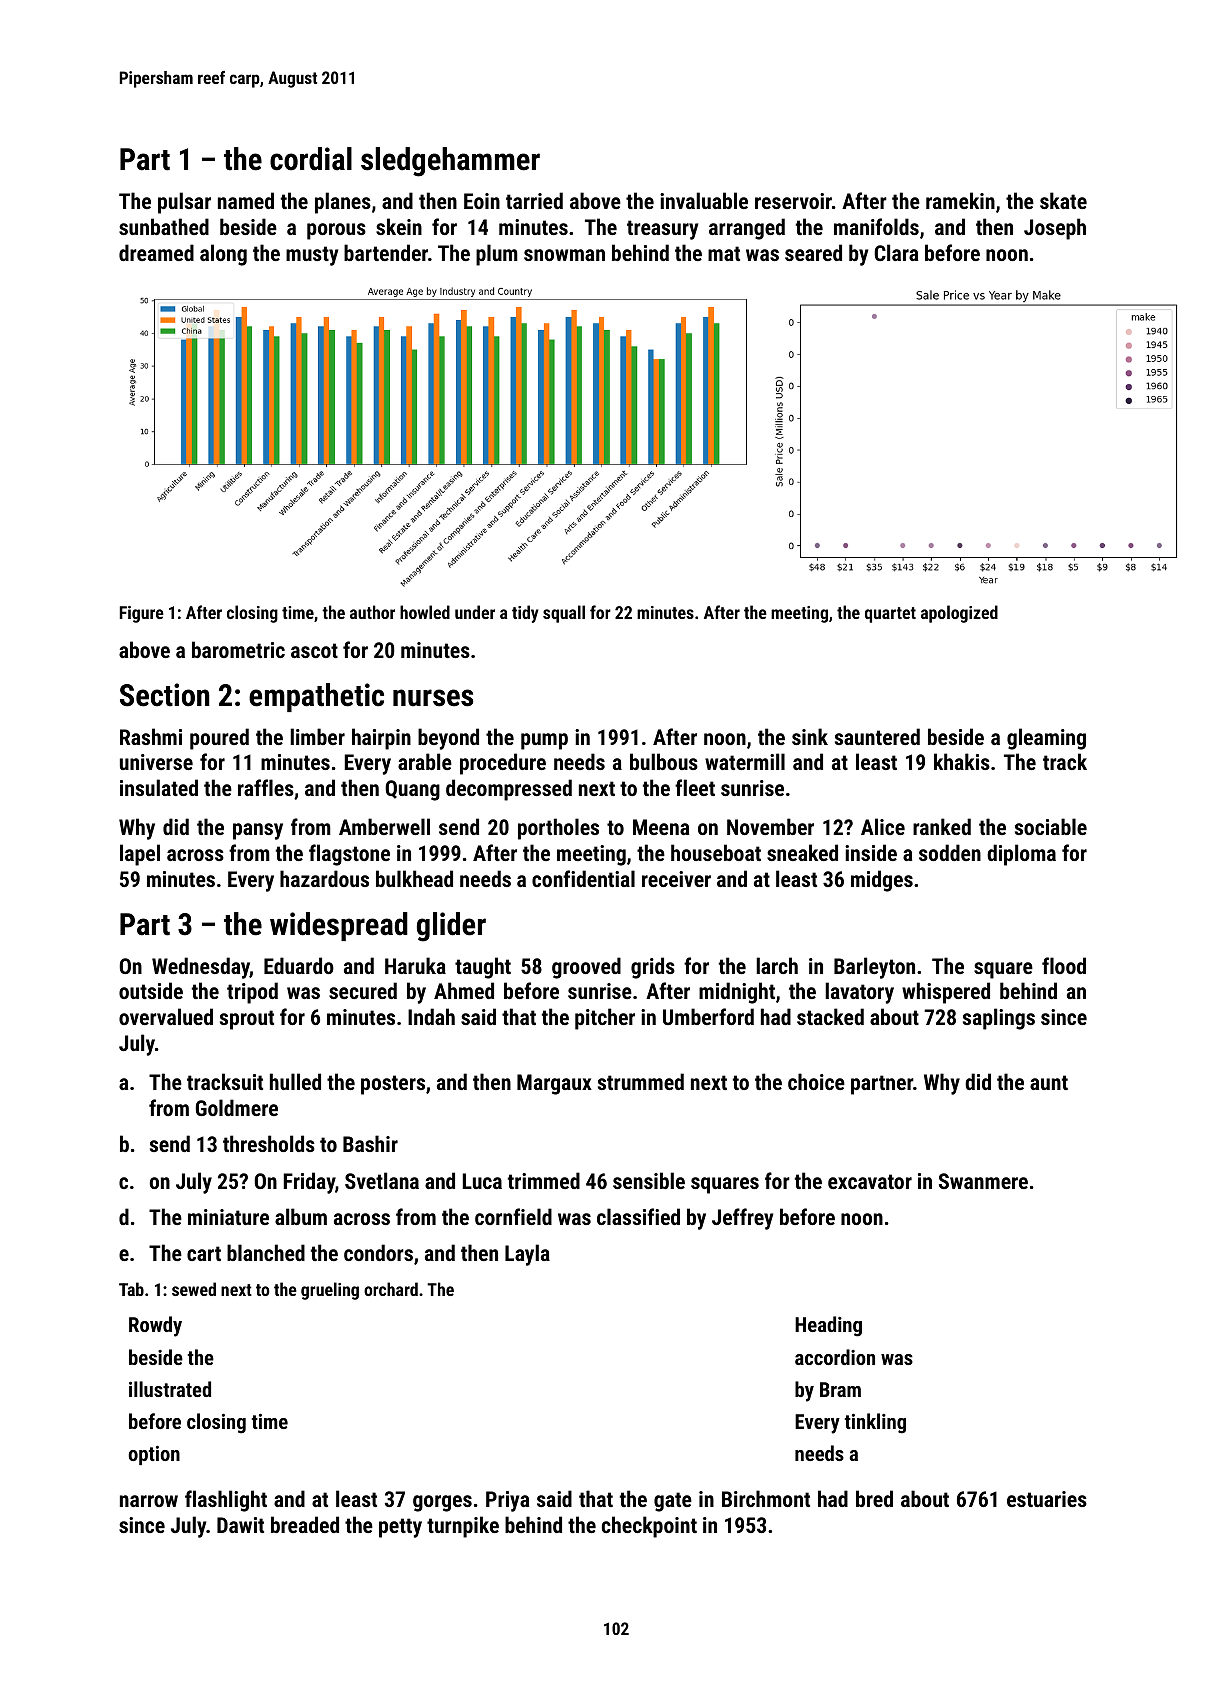 This document has width=1206, height=1705. What do you see at coordinates (258, 831) in the document?
I see `pansy` at bounding box center [258, 831].
